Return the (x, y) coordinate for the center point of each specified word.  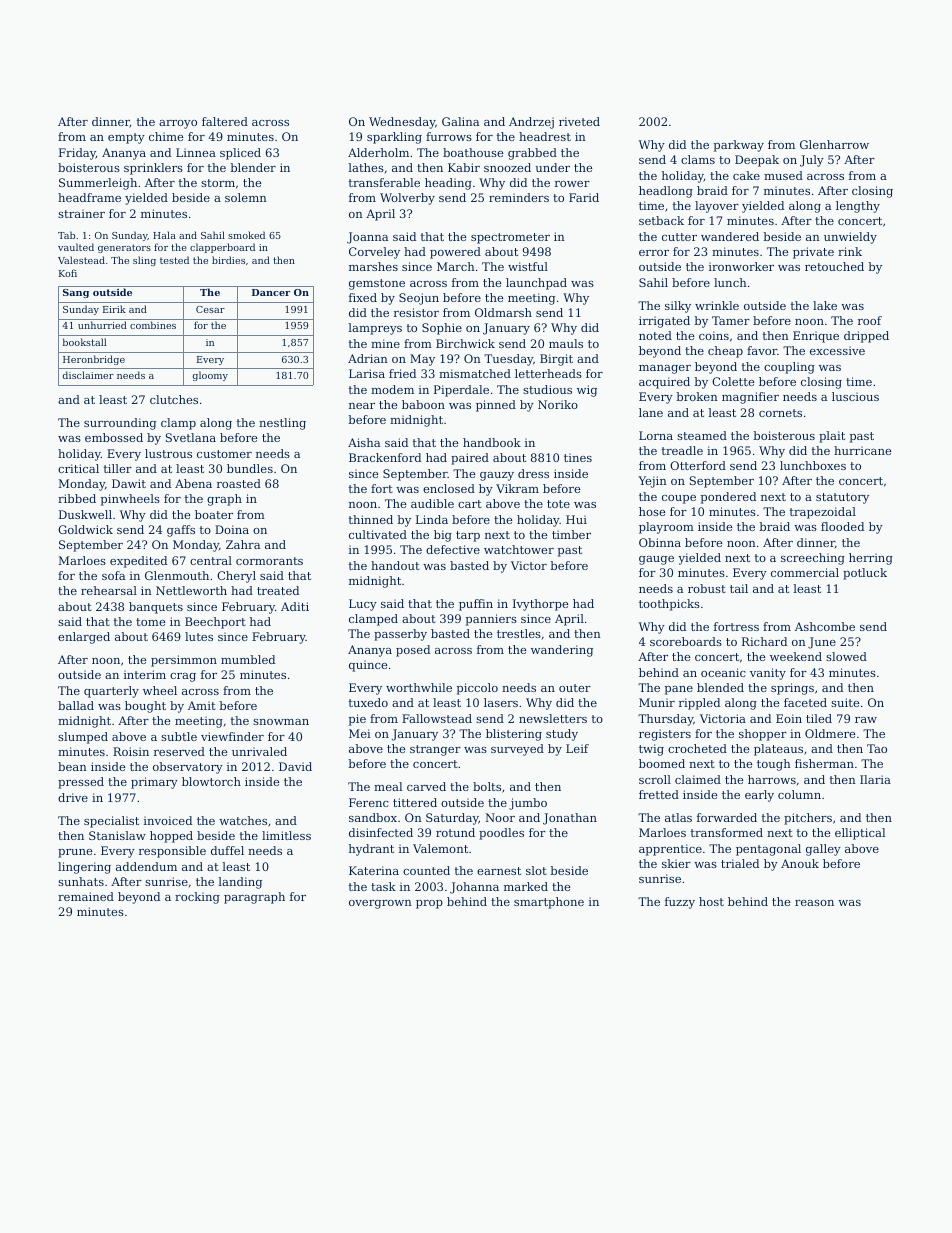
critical (78, 468)
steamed (702, 435)
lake (825, 305)
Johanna (474, 888)
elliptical (860, 834)
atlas (678, 817)
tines (578, 457)
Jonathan (570, 819)
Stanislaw (117, 835)
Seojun (419, 299)
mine (385, 343)
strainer (81, 213)
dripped (866, 337)
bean (72, 766)
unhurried (102, 325)
